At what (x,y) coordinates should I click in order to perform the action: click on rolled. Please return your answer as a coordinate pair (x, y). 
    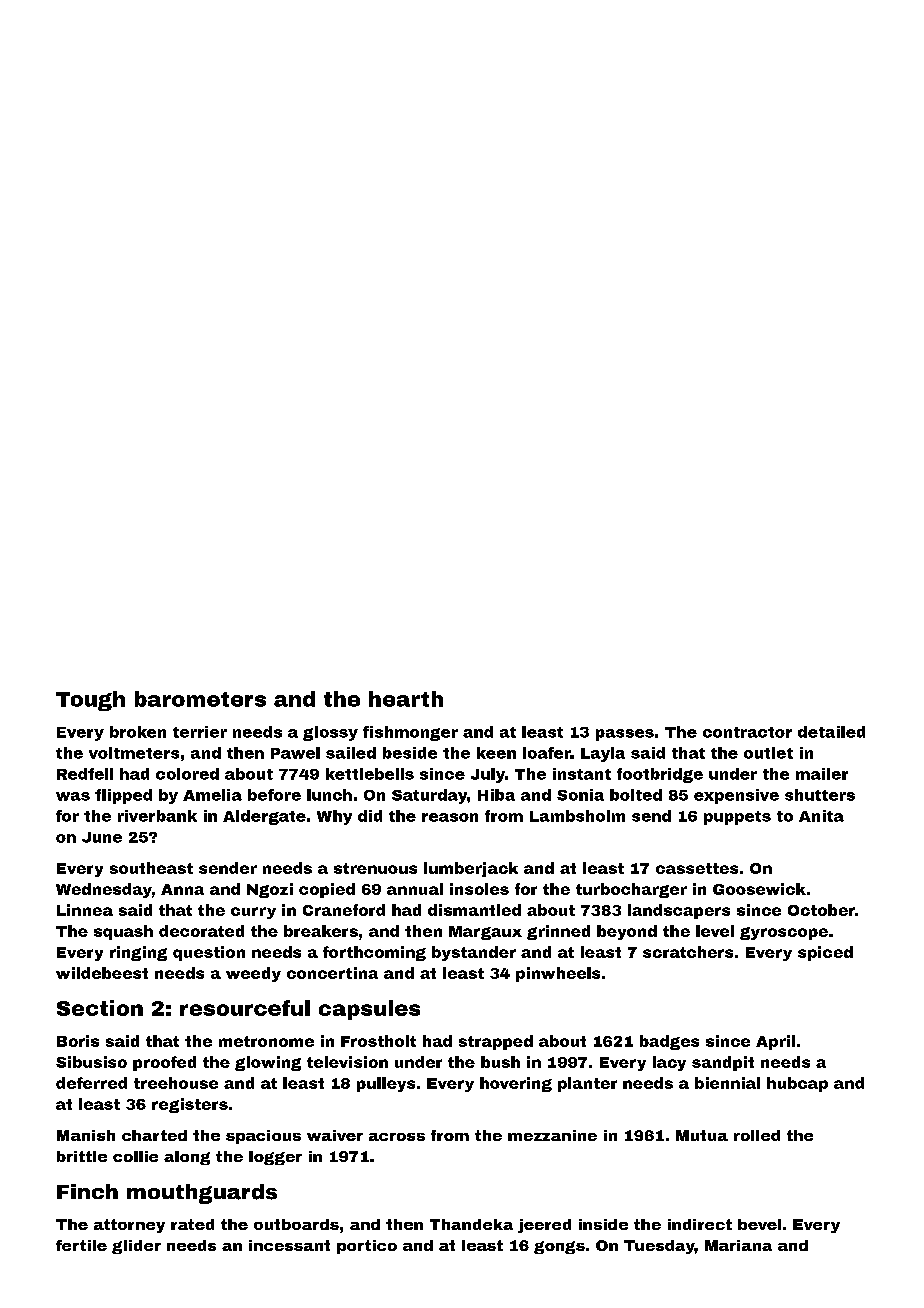
    Looking at the image, I should click on (757, 1135).
